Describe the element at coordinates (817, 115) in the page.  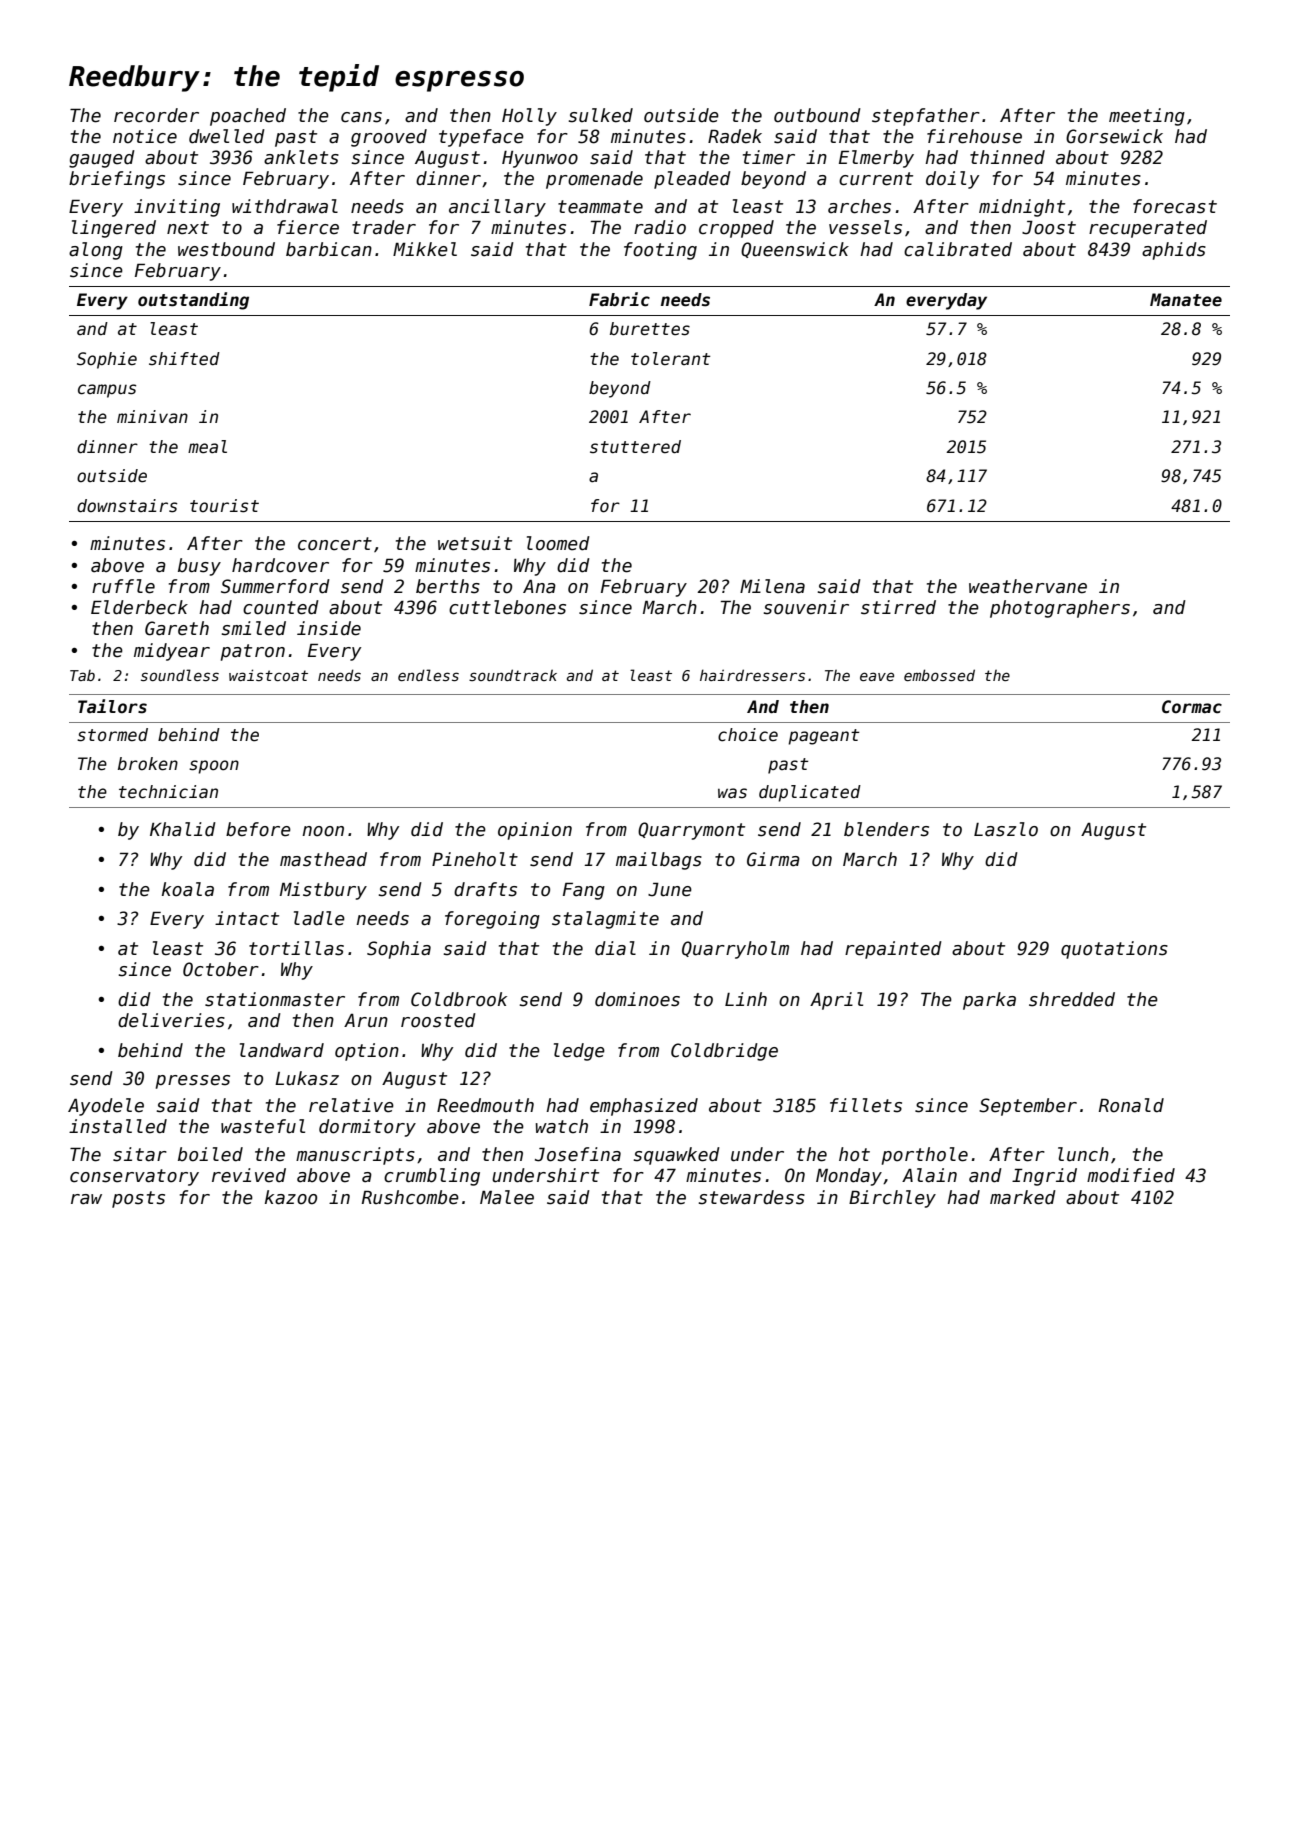
I see `outbound` at that location.
